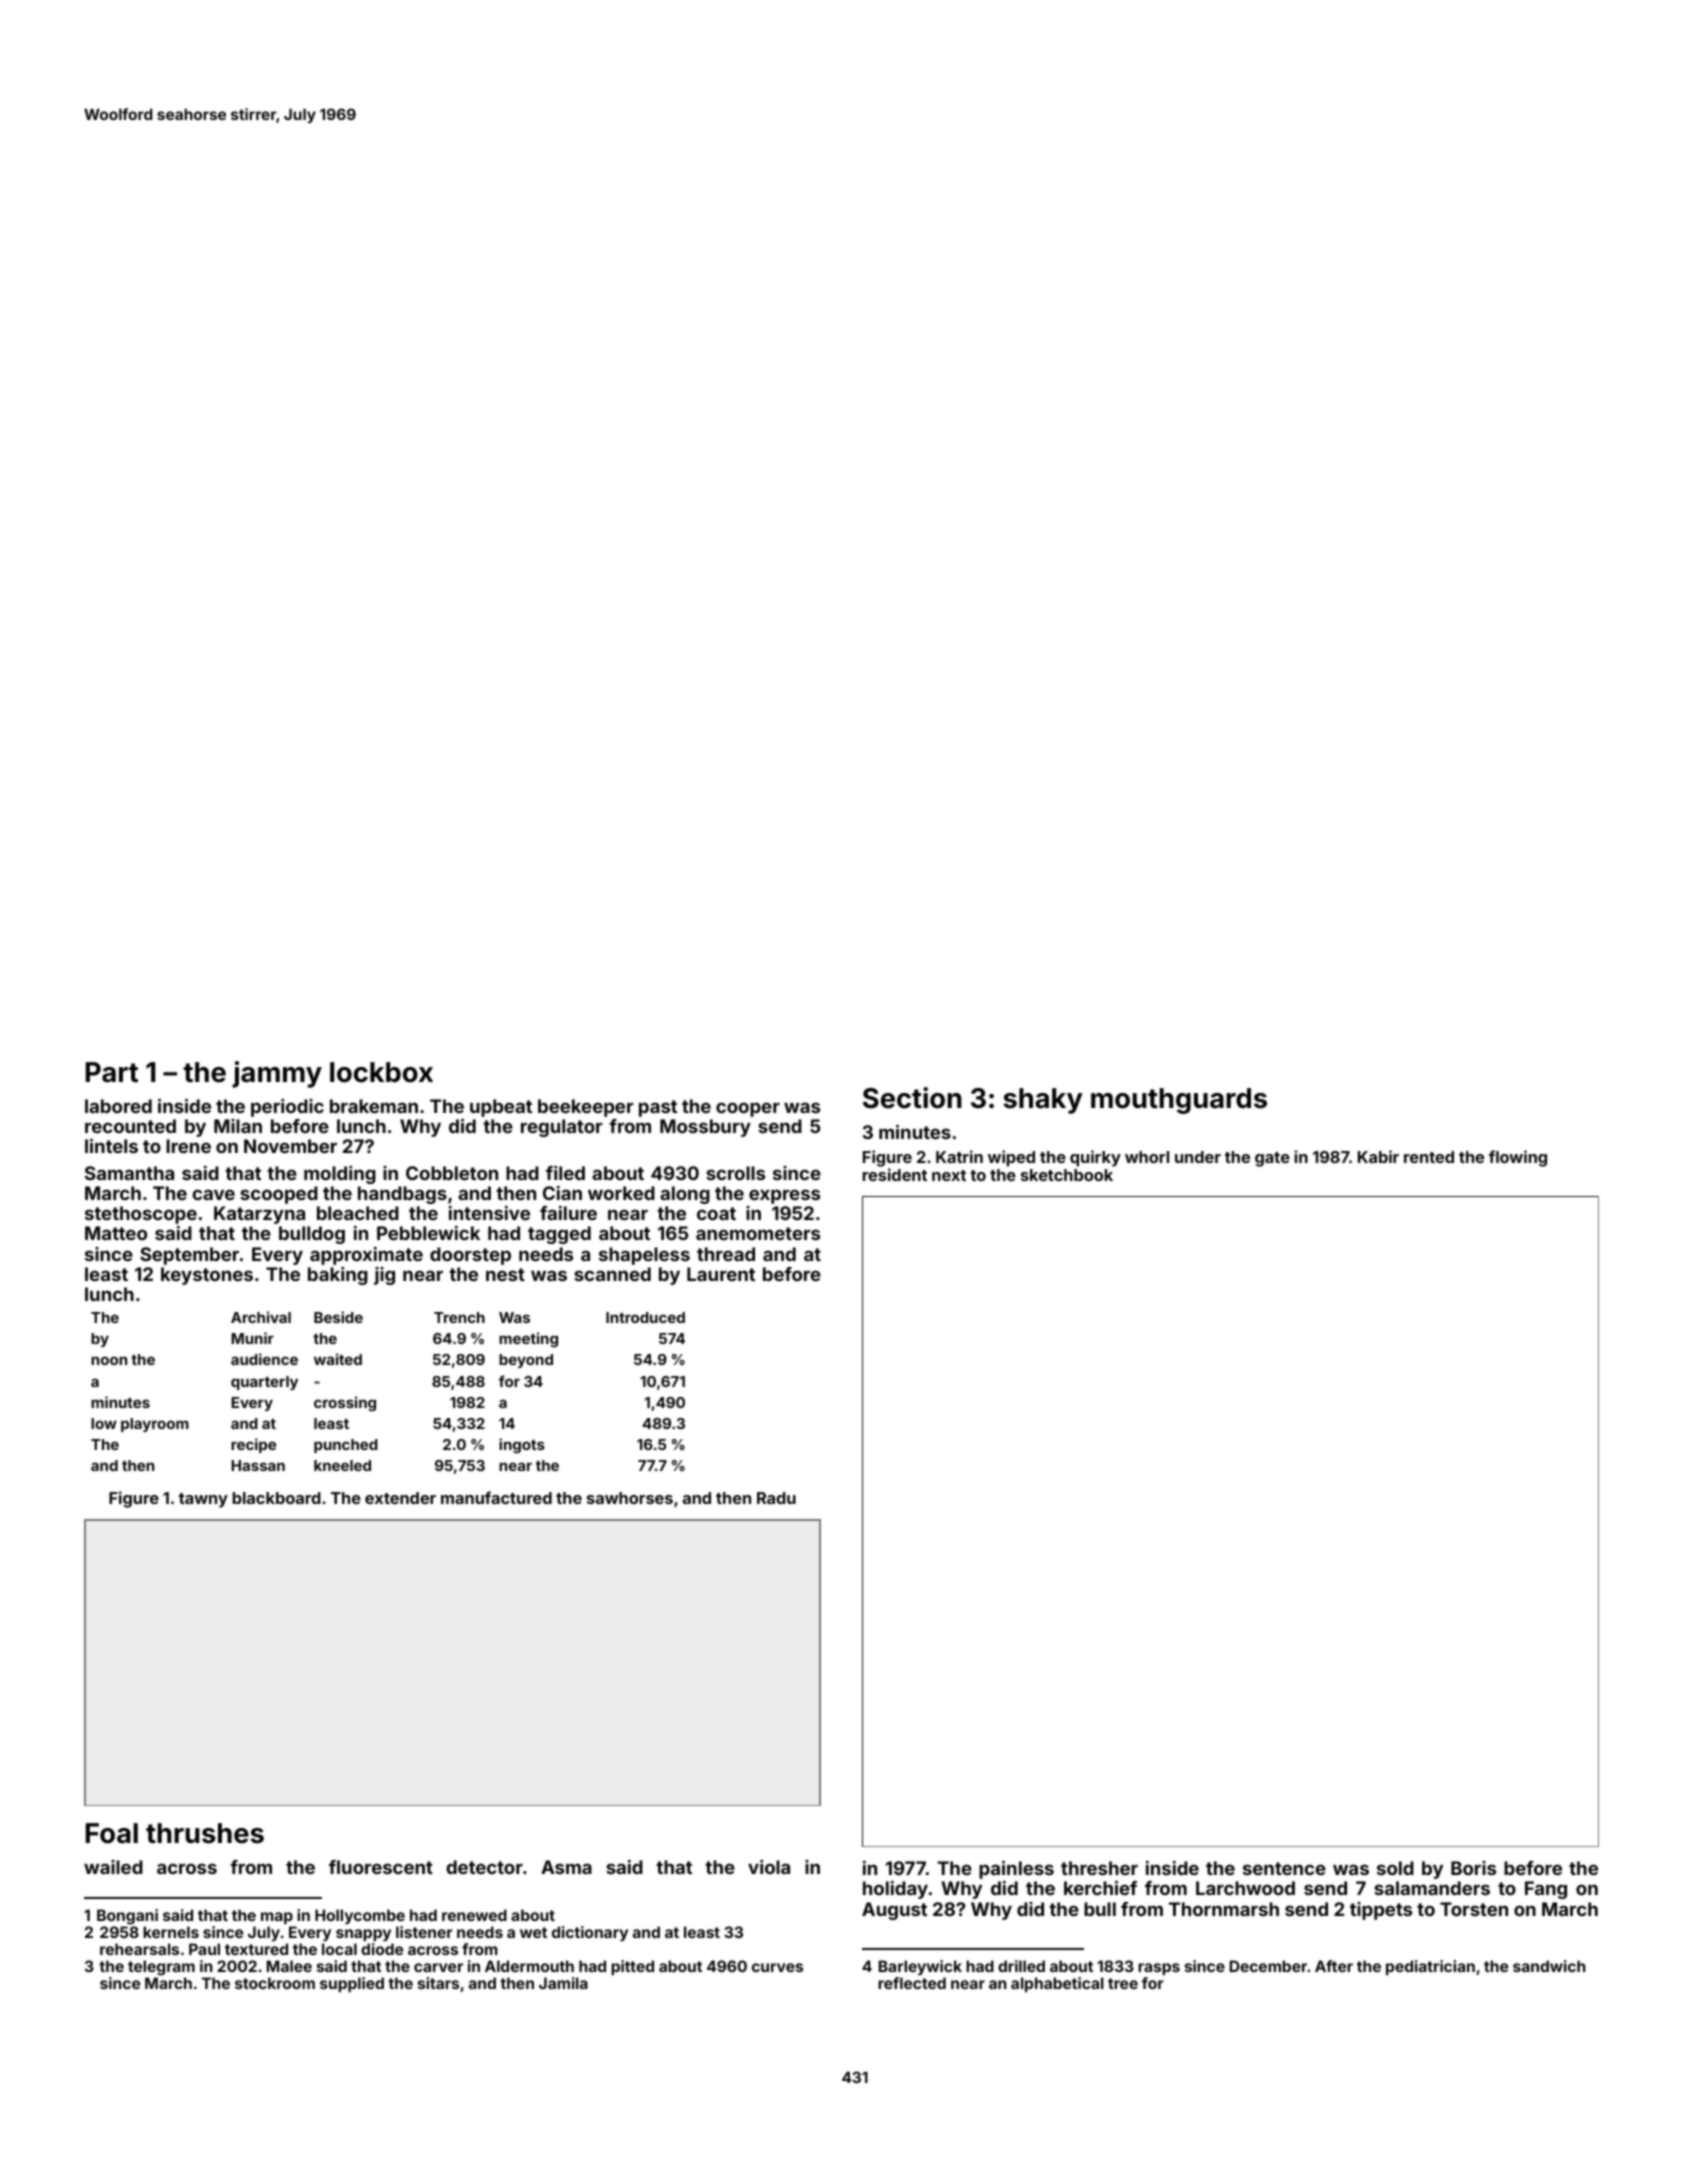 Image resolution: width=1683 pixels, height=2178 pixels. What do you see at coordinates (1429, 1157) in the image?
I see `rented` at bounding box center [1429, 1157].
